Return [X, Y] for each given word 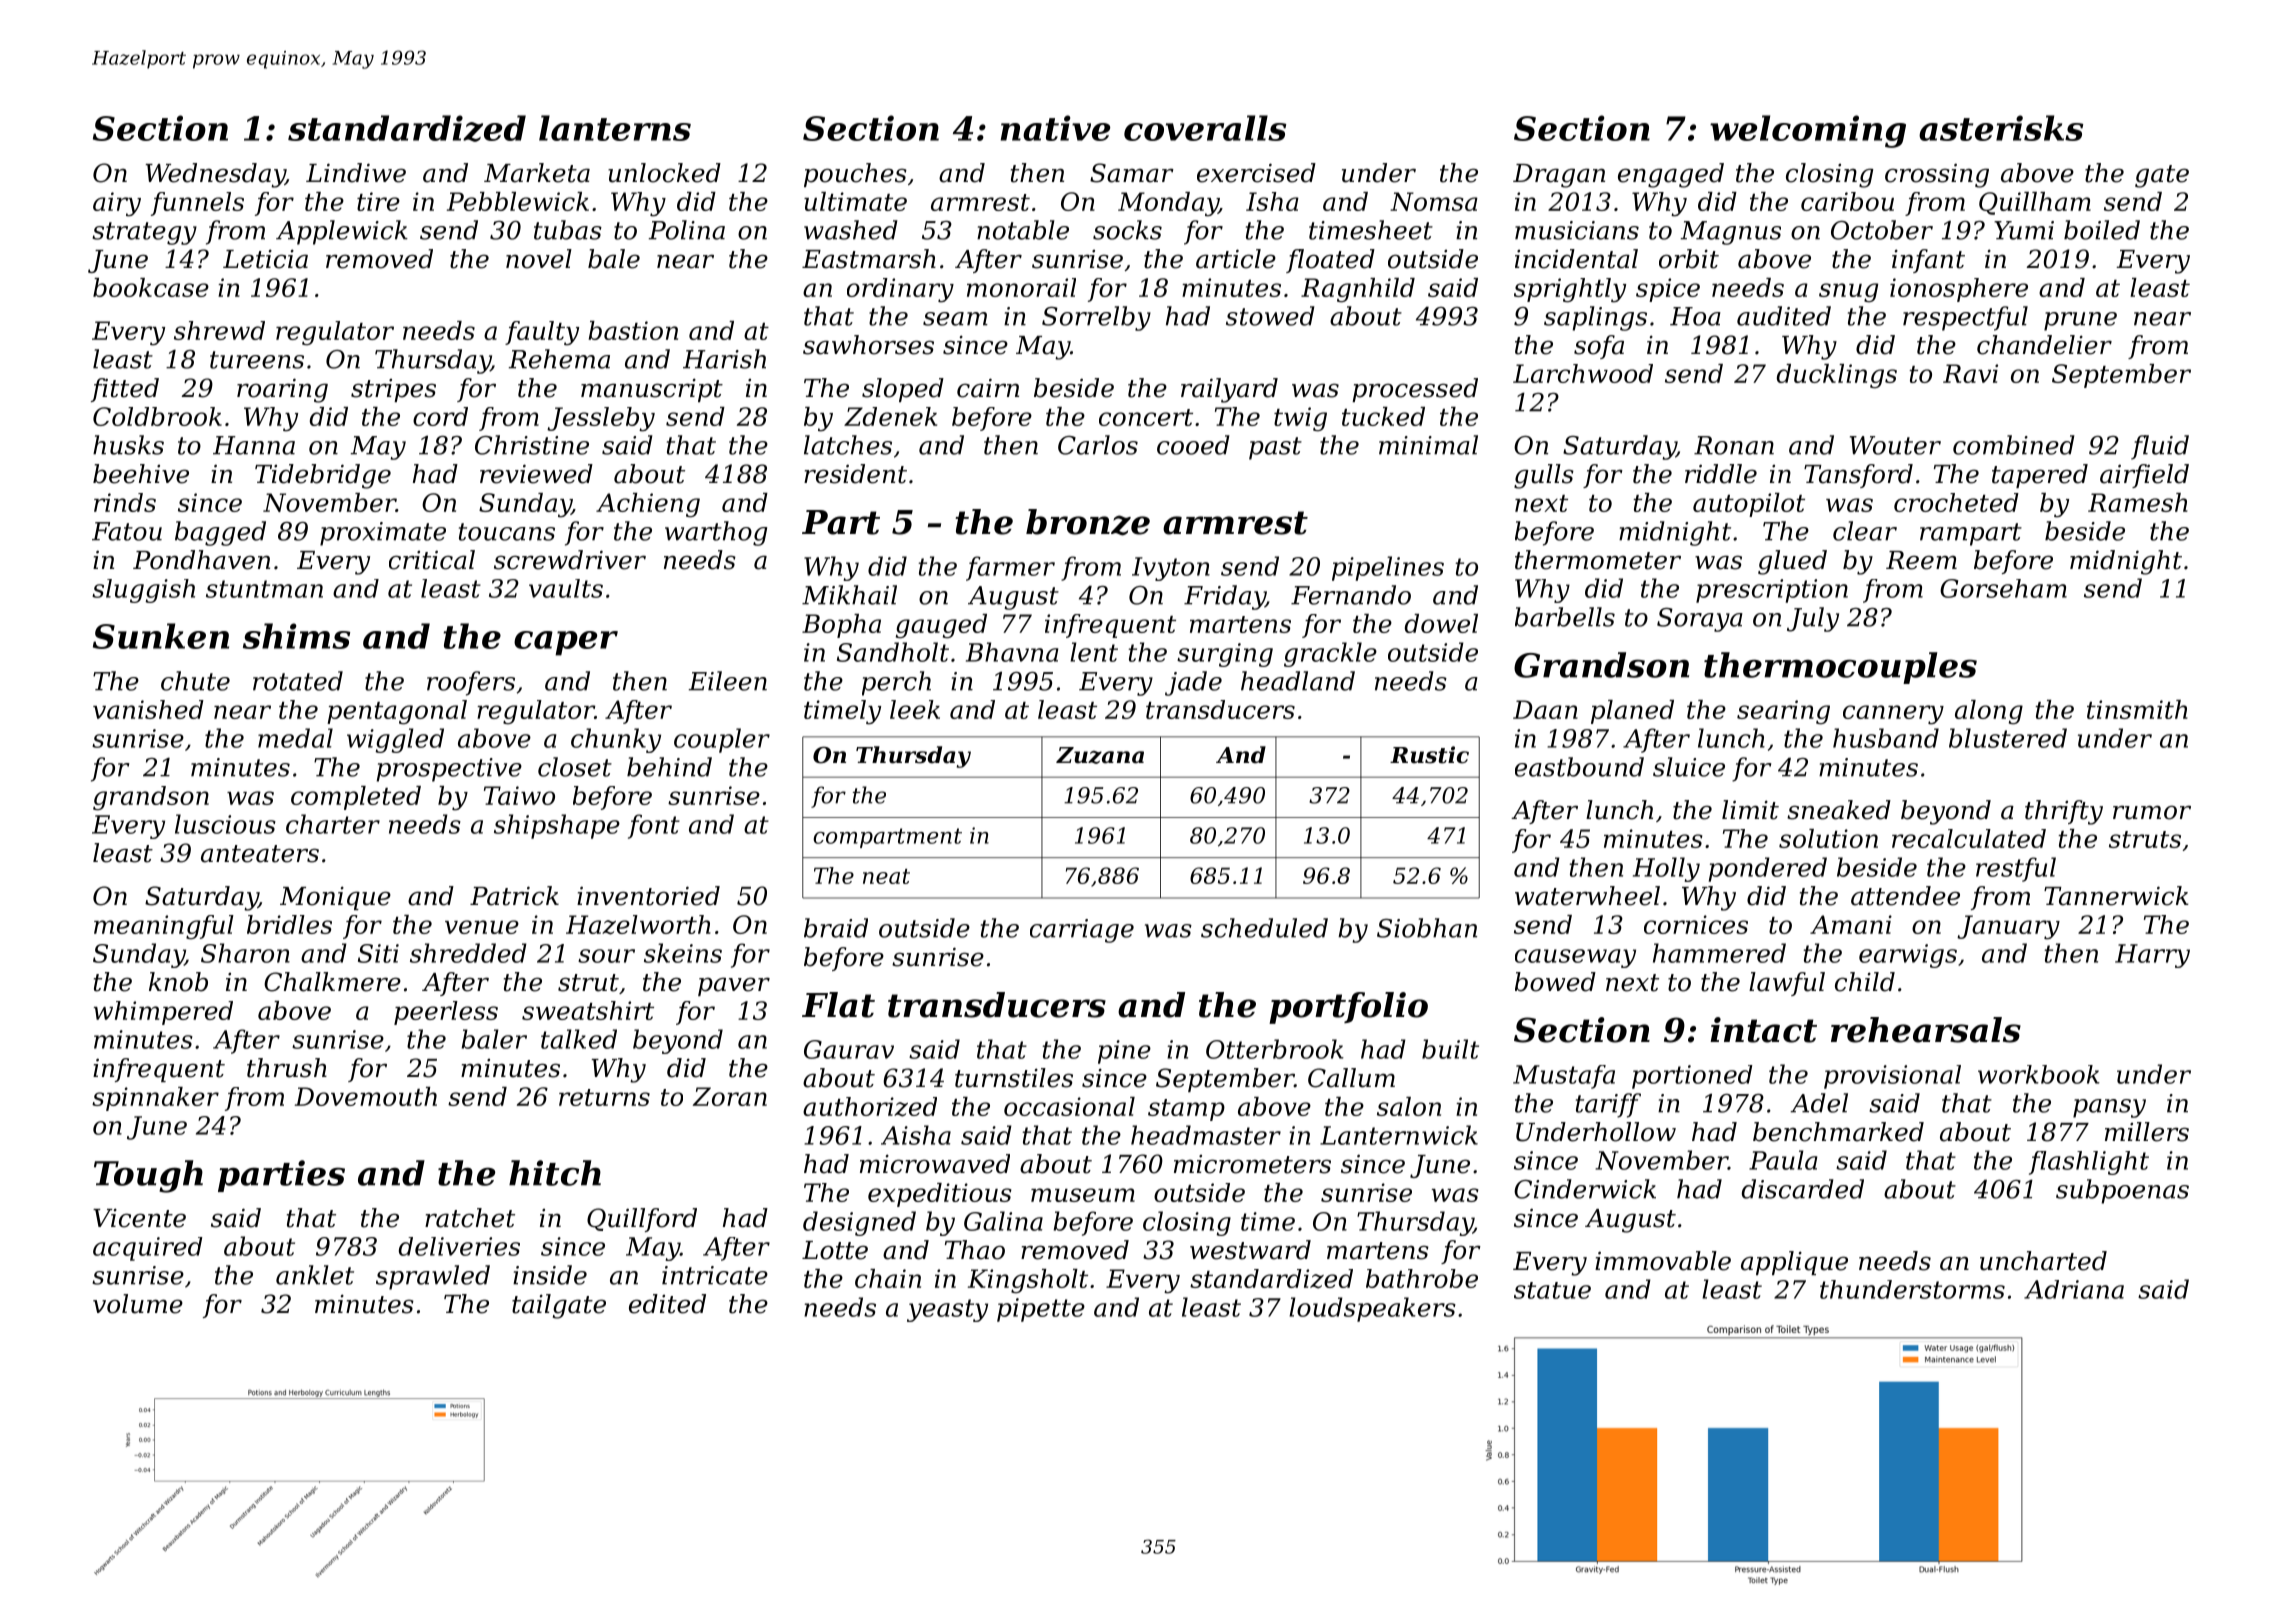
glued [1792, 562]
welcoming [1808, 131]
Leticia [265, 259]
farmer [1010, 568]
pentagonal [397, 712]
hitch [555, 1173]
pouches [855, 175]
